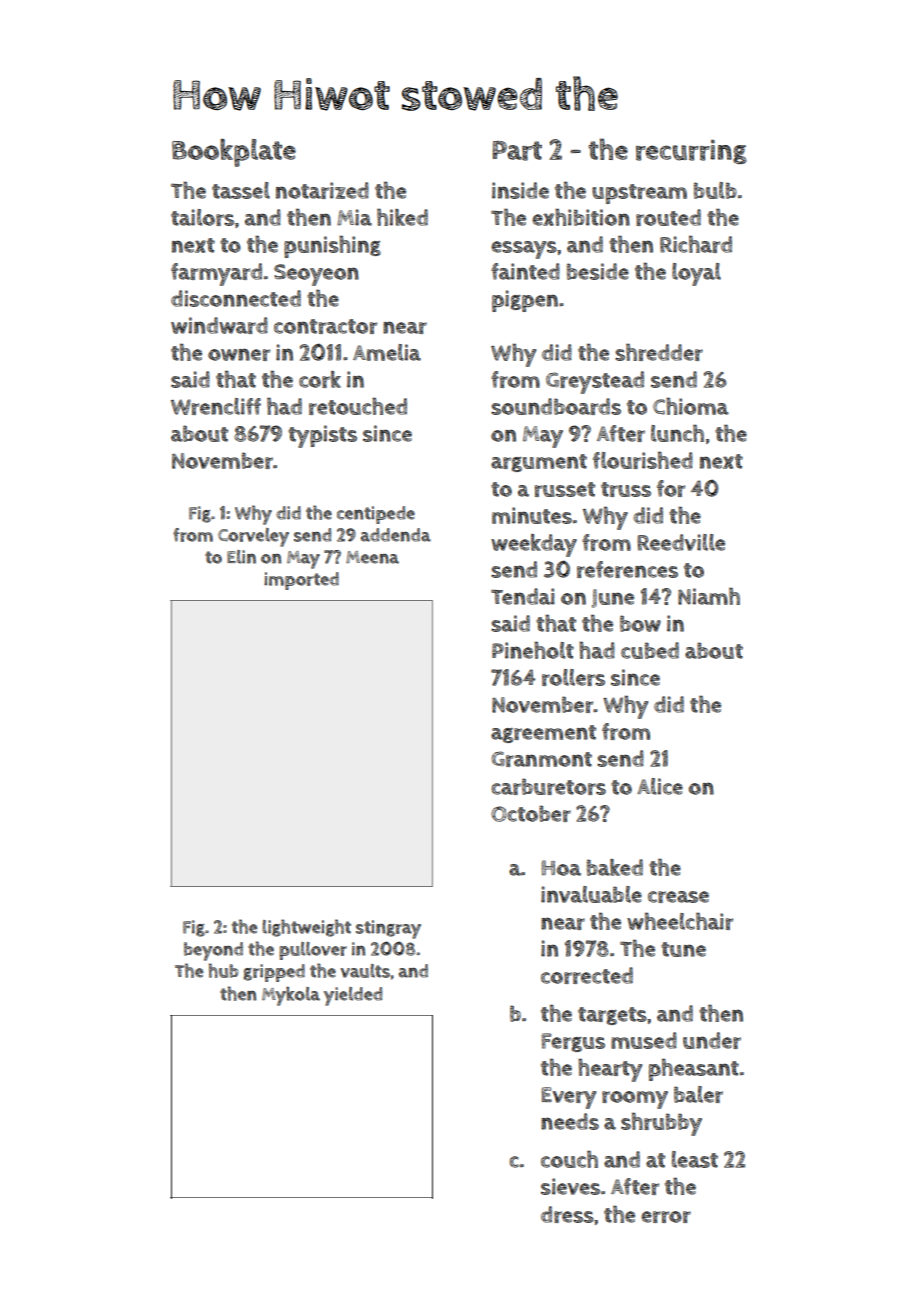  Describe the element at coordinates (234, 153) in the image. I see `Bookplate` at that location.
